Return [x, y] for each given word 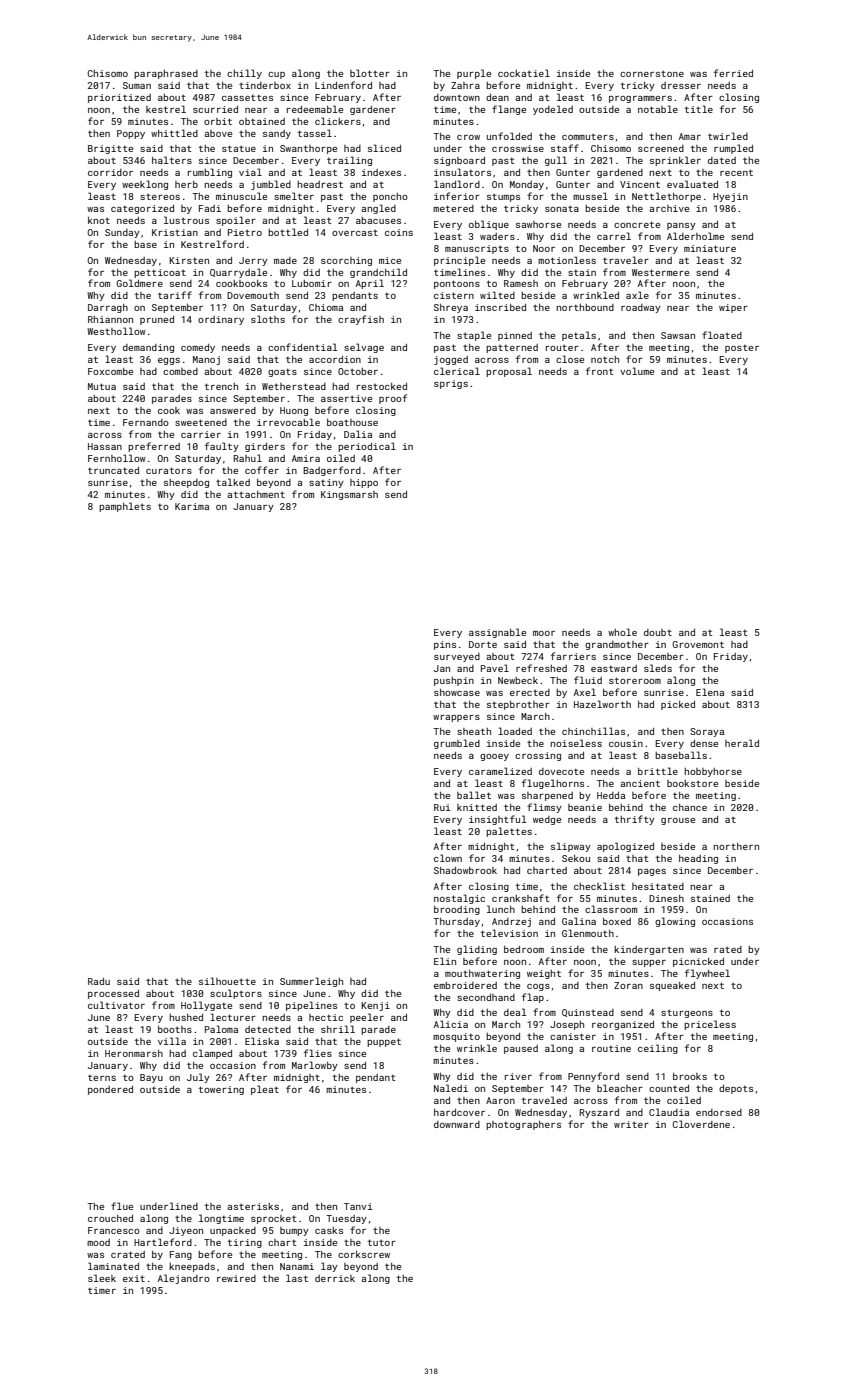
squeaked [672, 986]
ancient [640, 783]
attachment [256, 494]
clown [448, 858]
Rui [442, 807]
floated [722, 335]
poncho [390, 197]
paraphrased [166, 74]
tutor [382, 1242]
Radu [99, 981]
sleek [102, 1278]
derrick [335, 1278]
